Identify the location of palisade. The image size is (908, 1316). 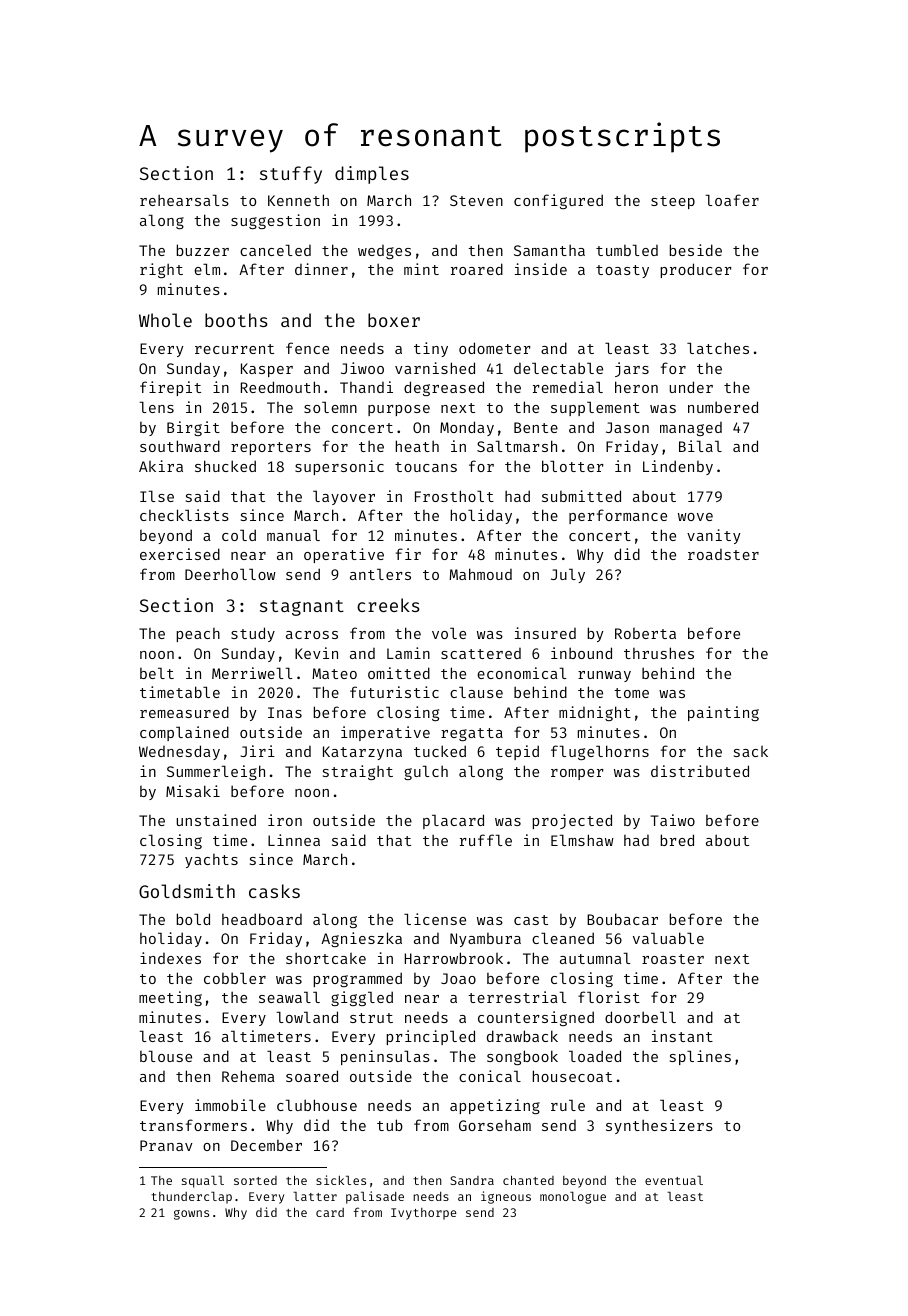
(375, 1197).
